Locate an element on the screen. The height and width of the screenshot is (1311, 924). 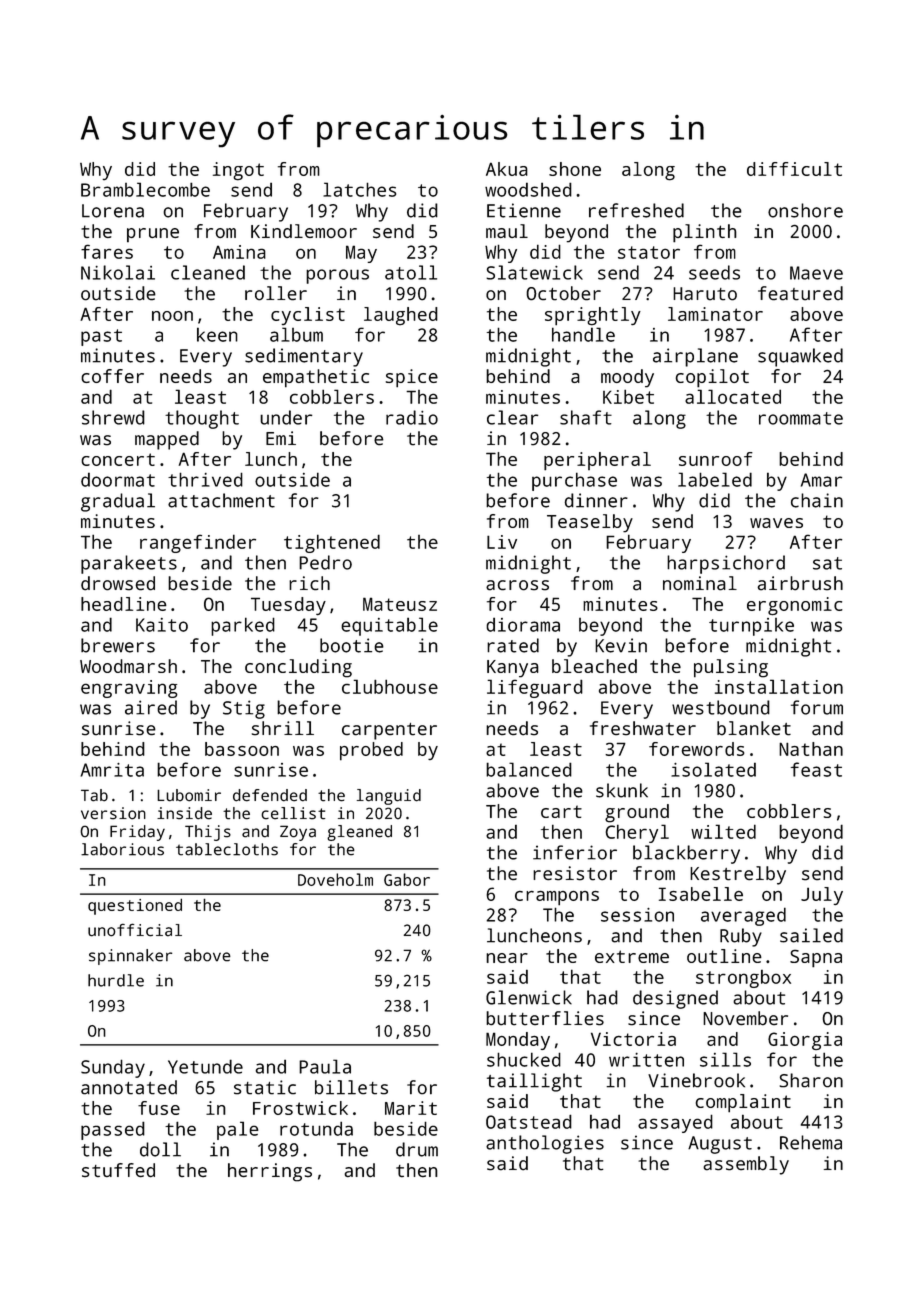
Lubomir is located at coordinates (189, 795).
